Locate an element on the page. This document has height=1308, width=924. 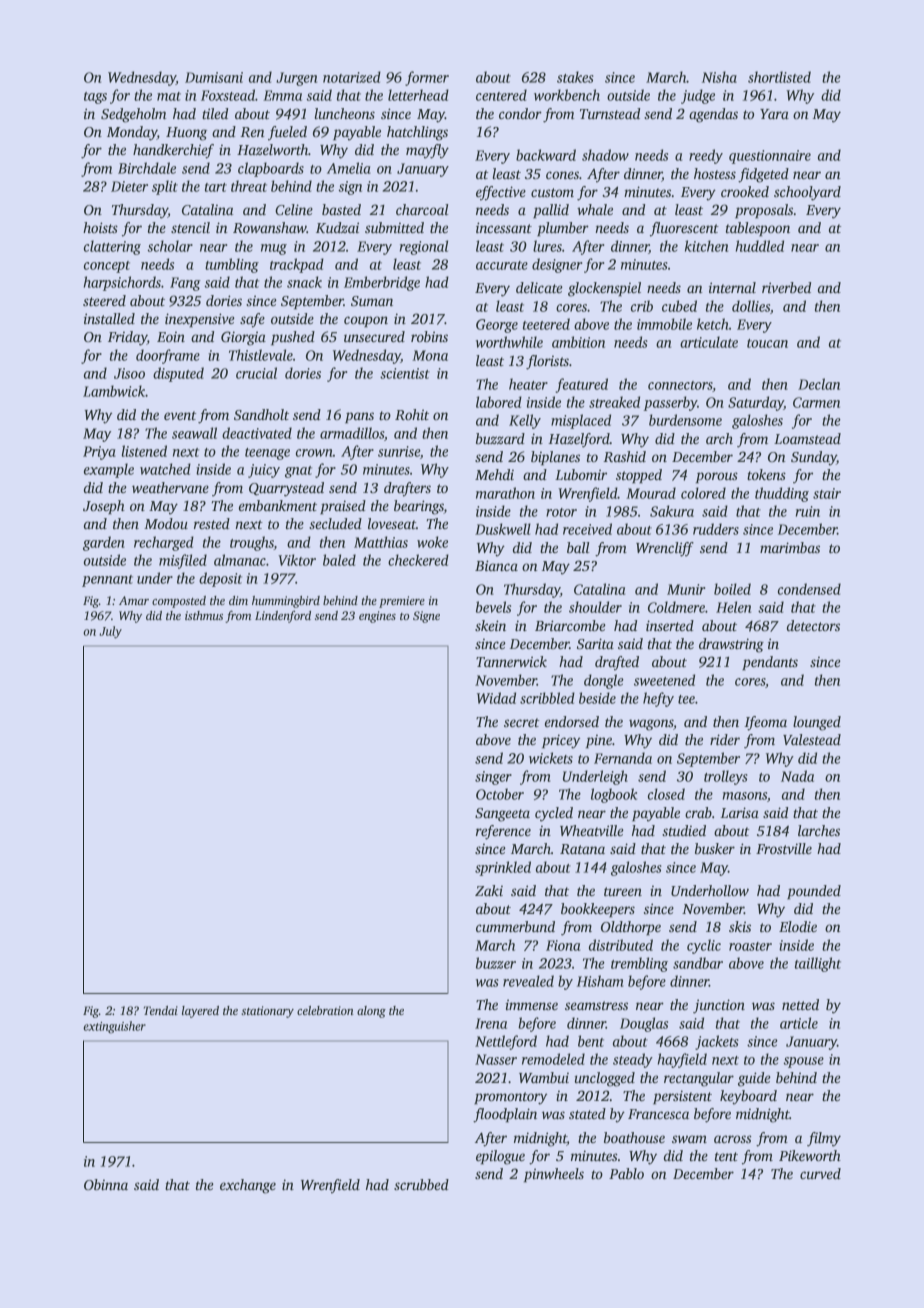
exchange is located at coordinates (248, 1186).
